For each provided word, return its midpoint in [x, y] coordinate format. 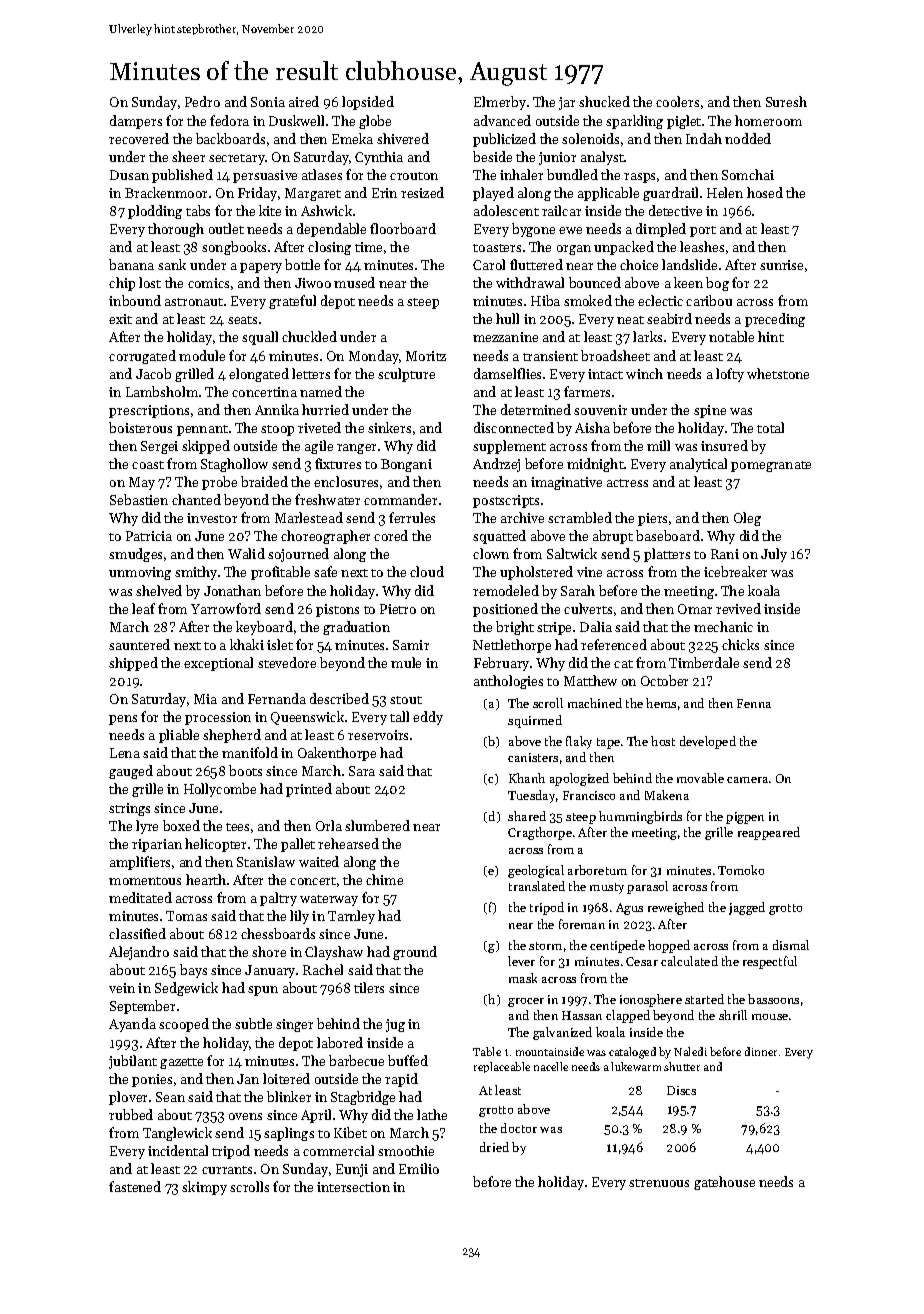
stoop [277, 430]
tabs [198, 210]
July [774, 555]
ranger [356, 449]
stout [406, 700]
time [368, 247]
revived [738, 608]
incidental [178, 1150]
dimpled [661, 230]
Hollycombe [220, 790]
